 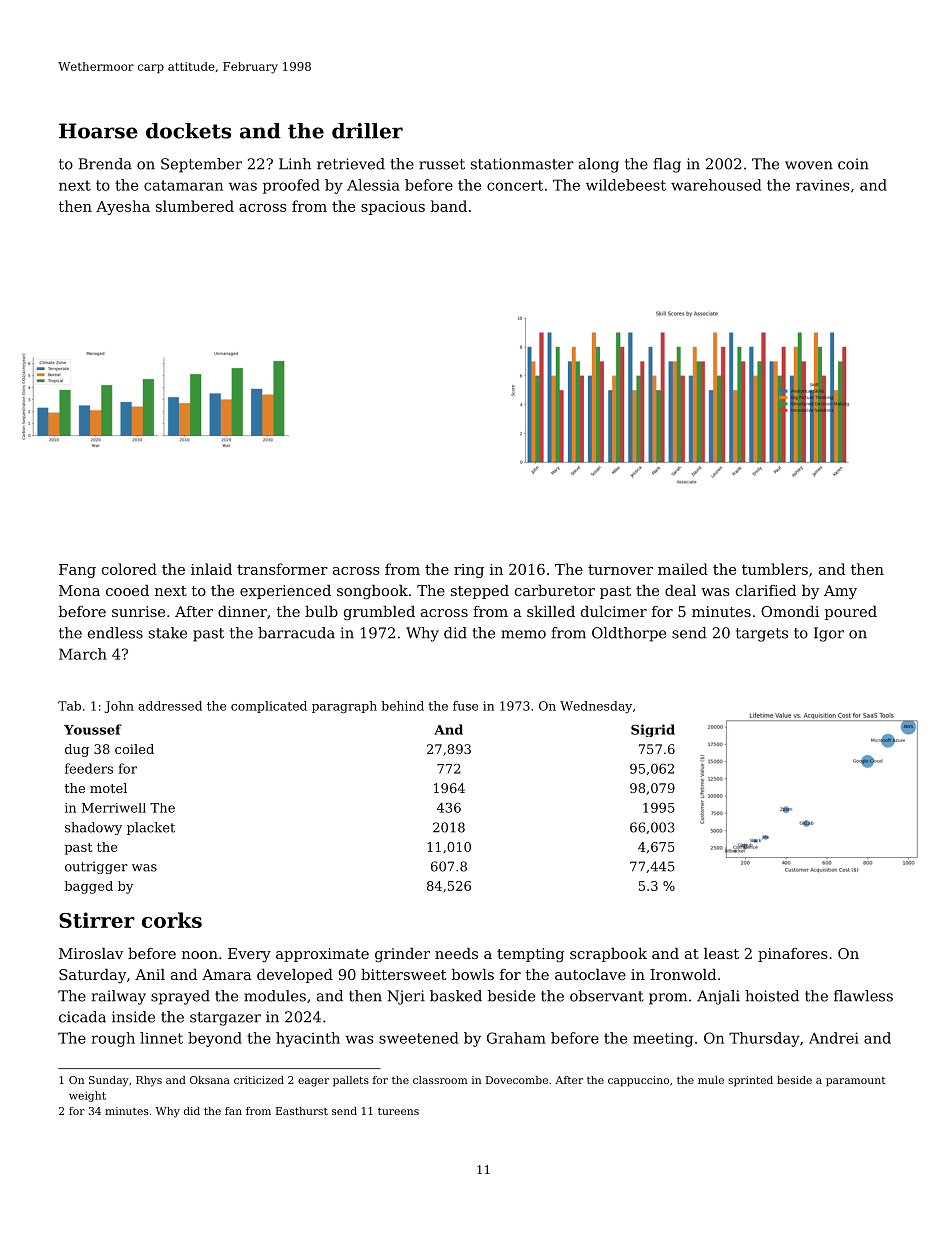 What do you see at coordinates (108, 788) in the image?
I see `motel` at bounding box center [108, 788].
